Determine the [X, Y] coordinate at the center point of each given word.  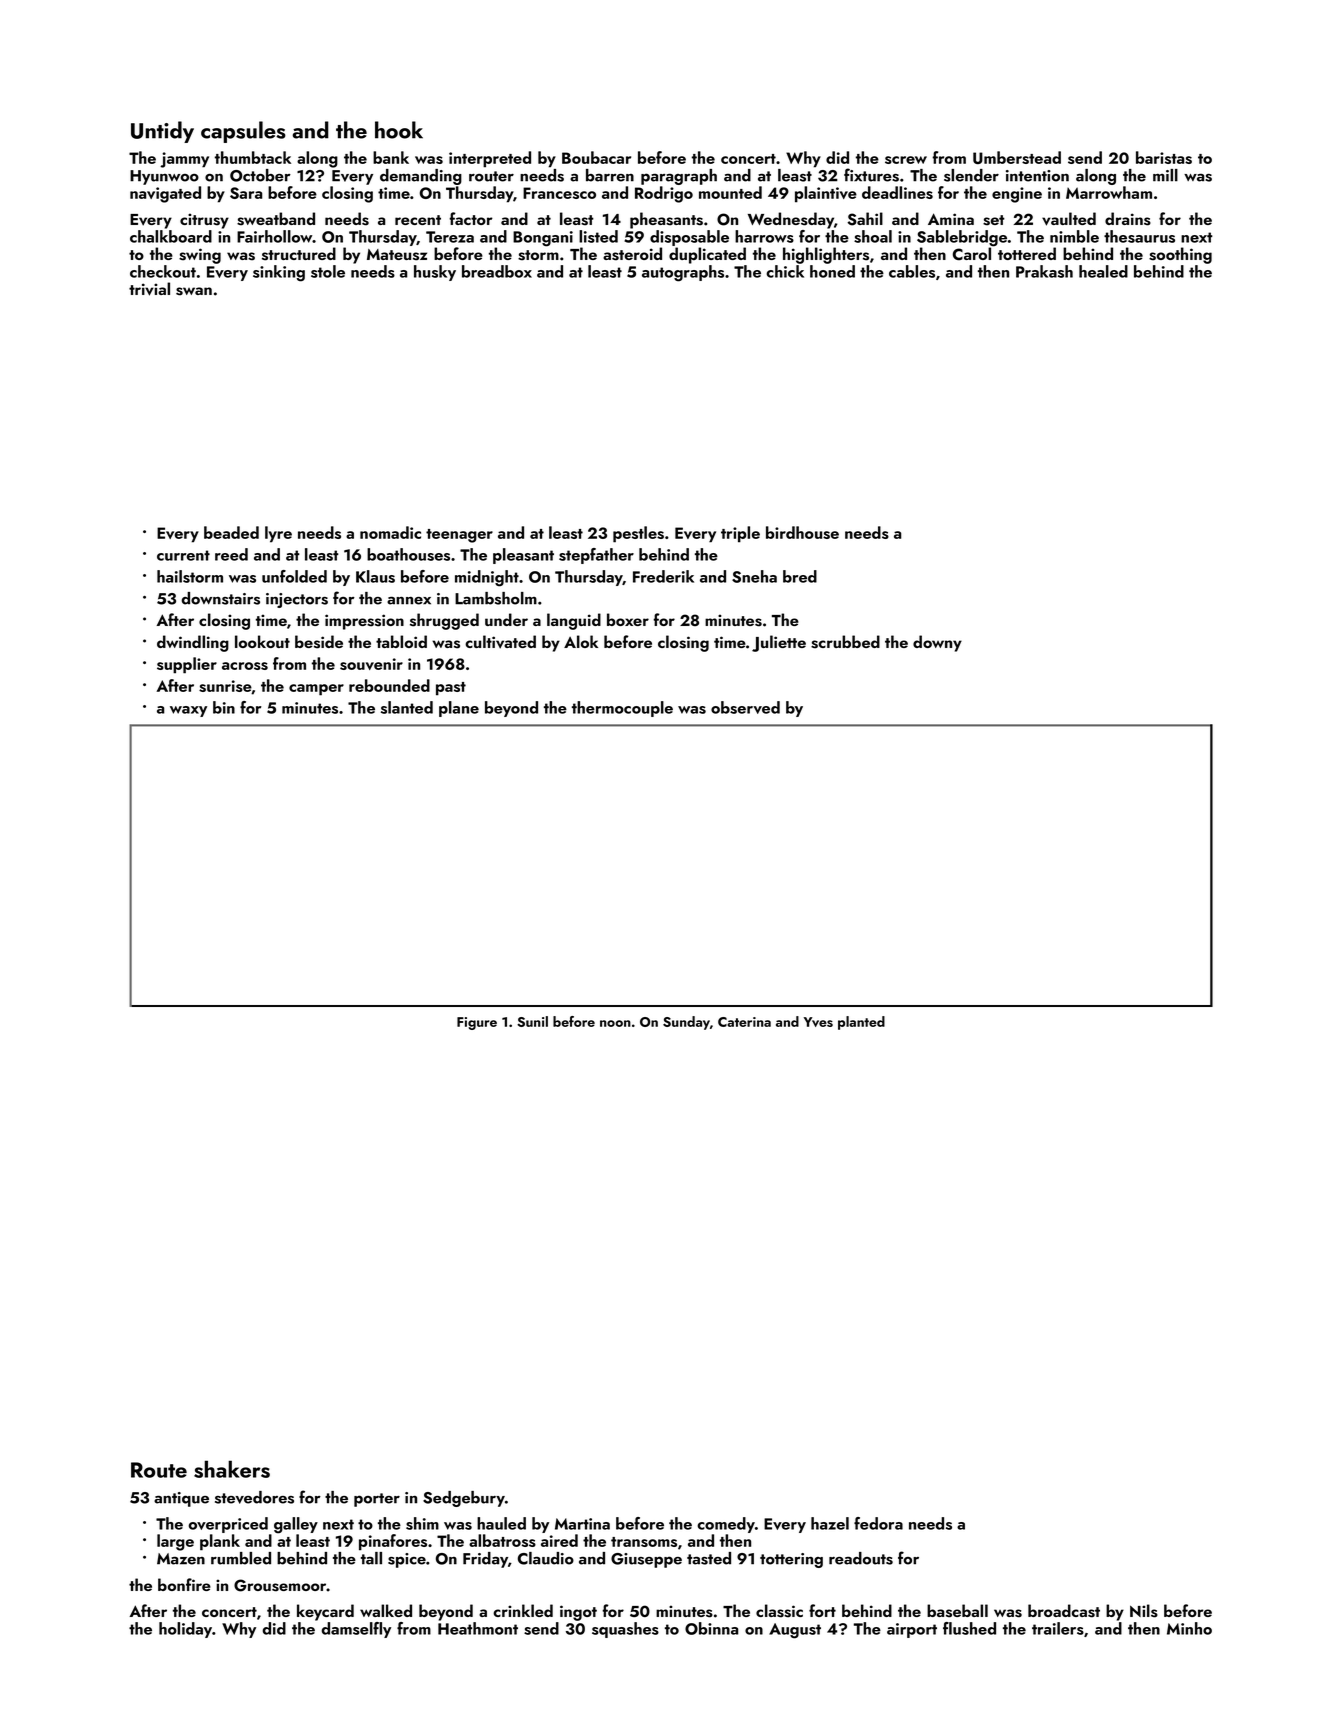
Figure [477, 1023]
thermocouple [622, 709]
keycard [325, 1612]
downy [937, 643]
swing [200, 256]
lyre [278, 534]
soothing [1180, 255]
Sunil [532, 1021]
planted [861, 1023]
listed [598, 236]
